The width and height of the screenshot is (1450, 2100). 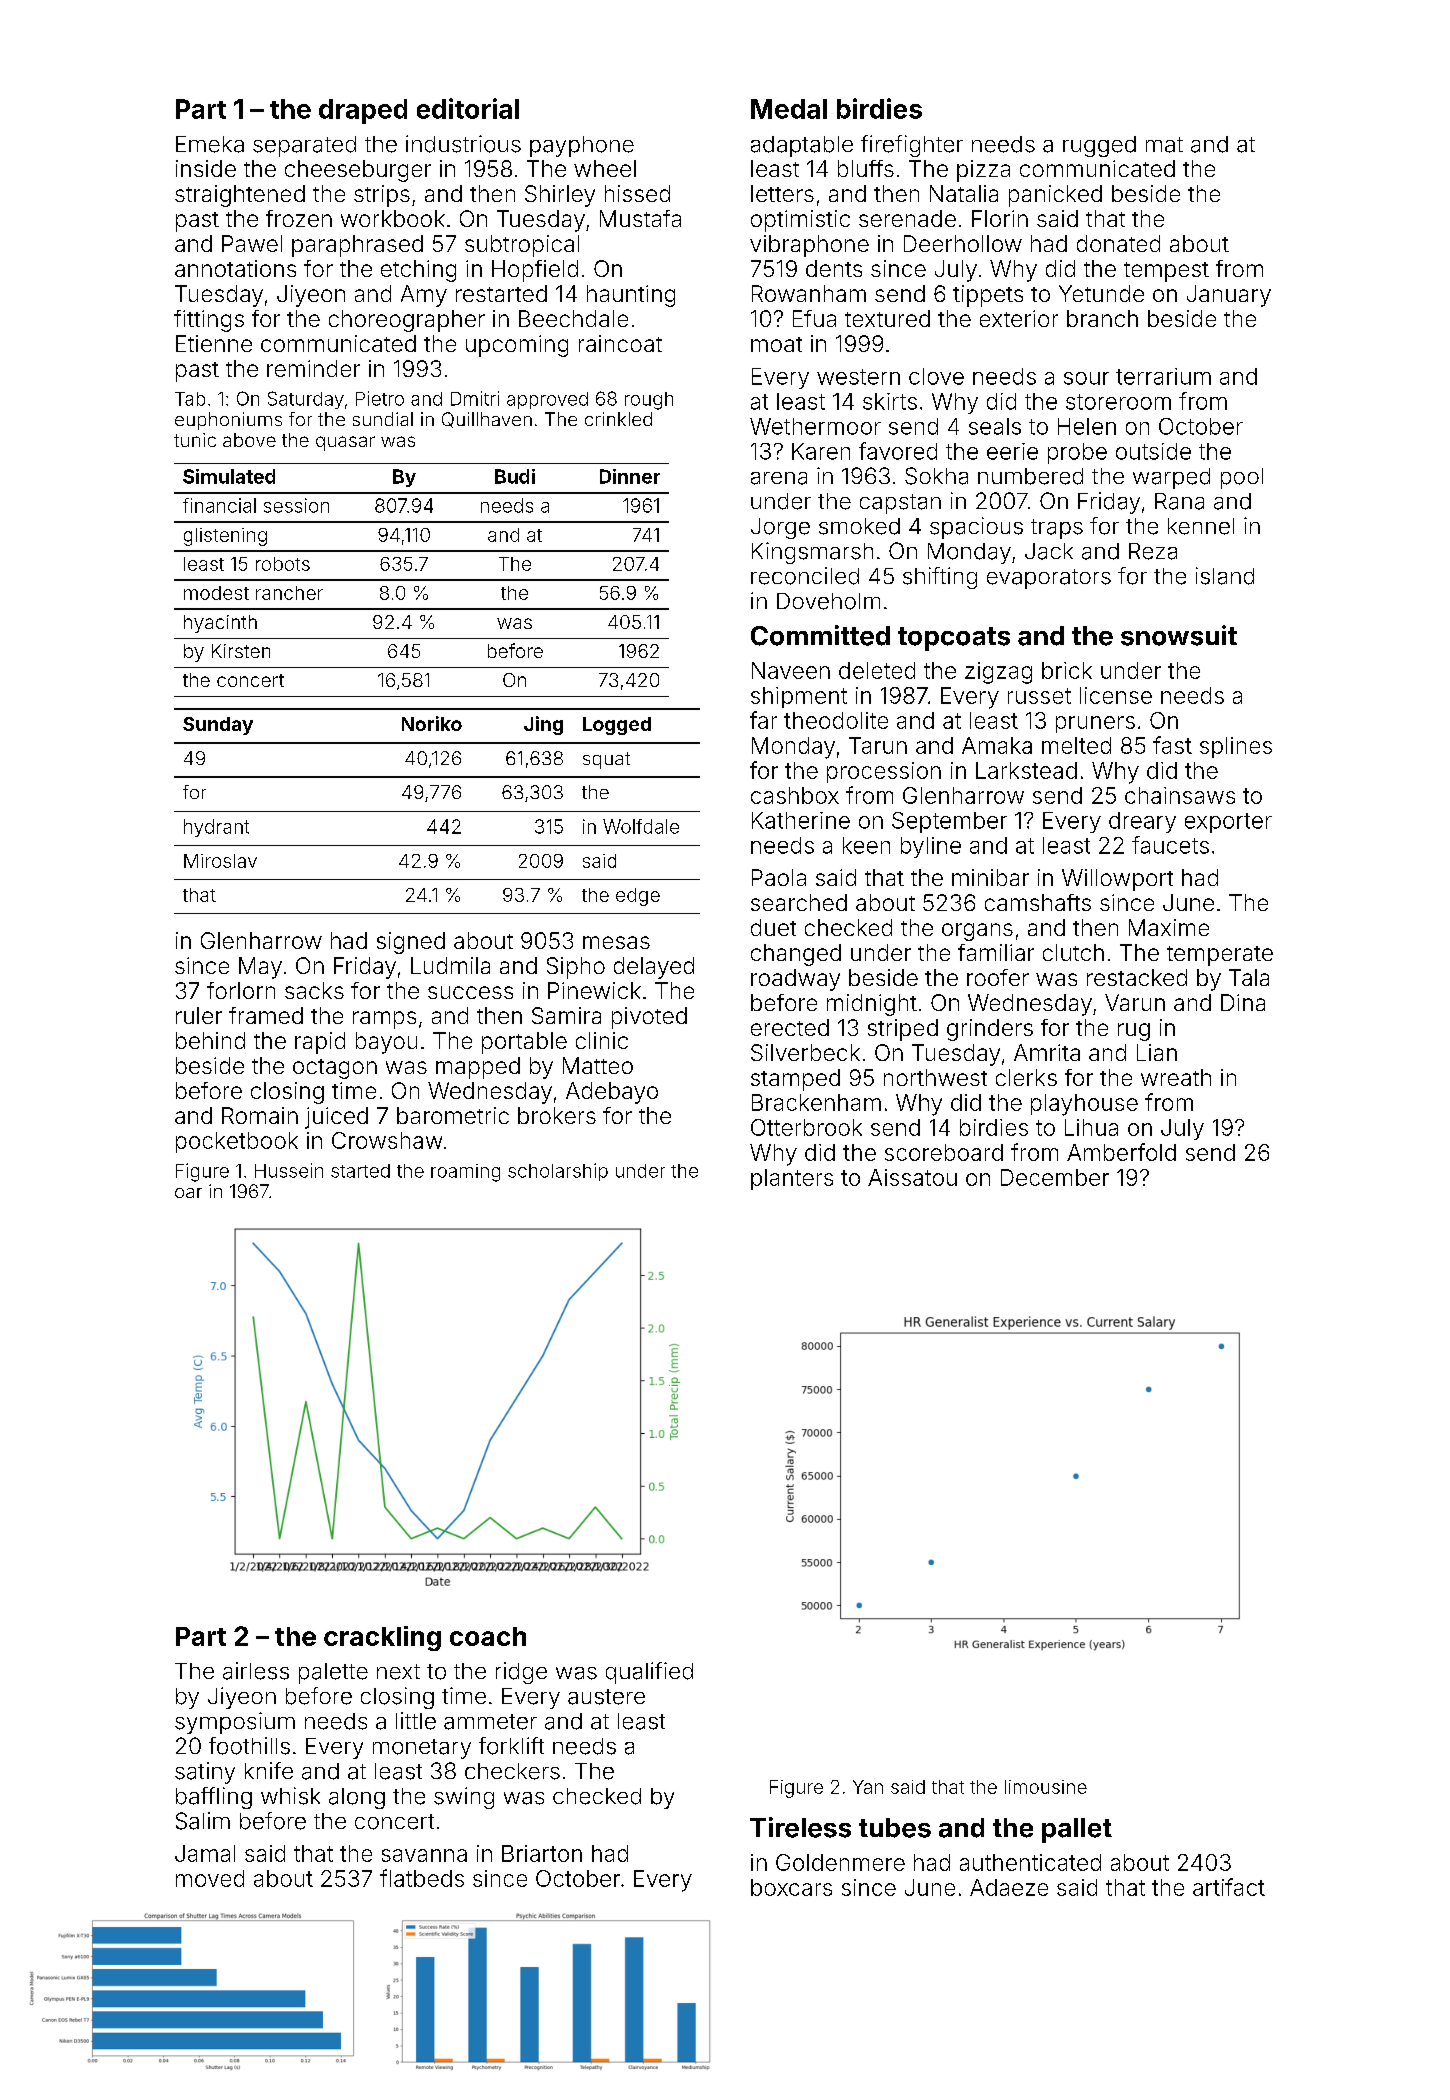 What do you see at coordinates (216, 828) in the screenshot?
I see `hydrant` at bounding box center [216, 828].
